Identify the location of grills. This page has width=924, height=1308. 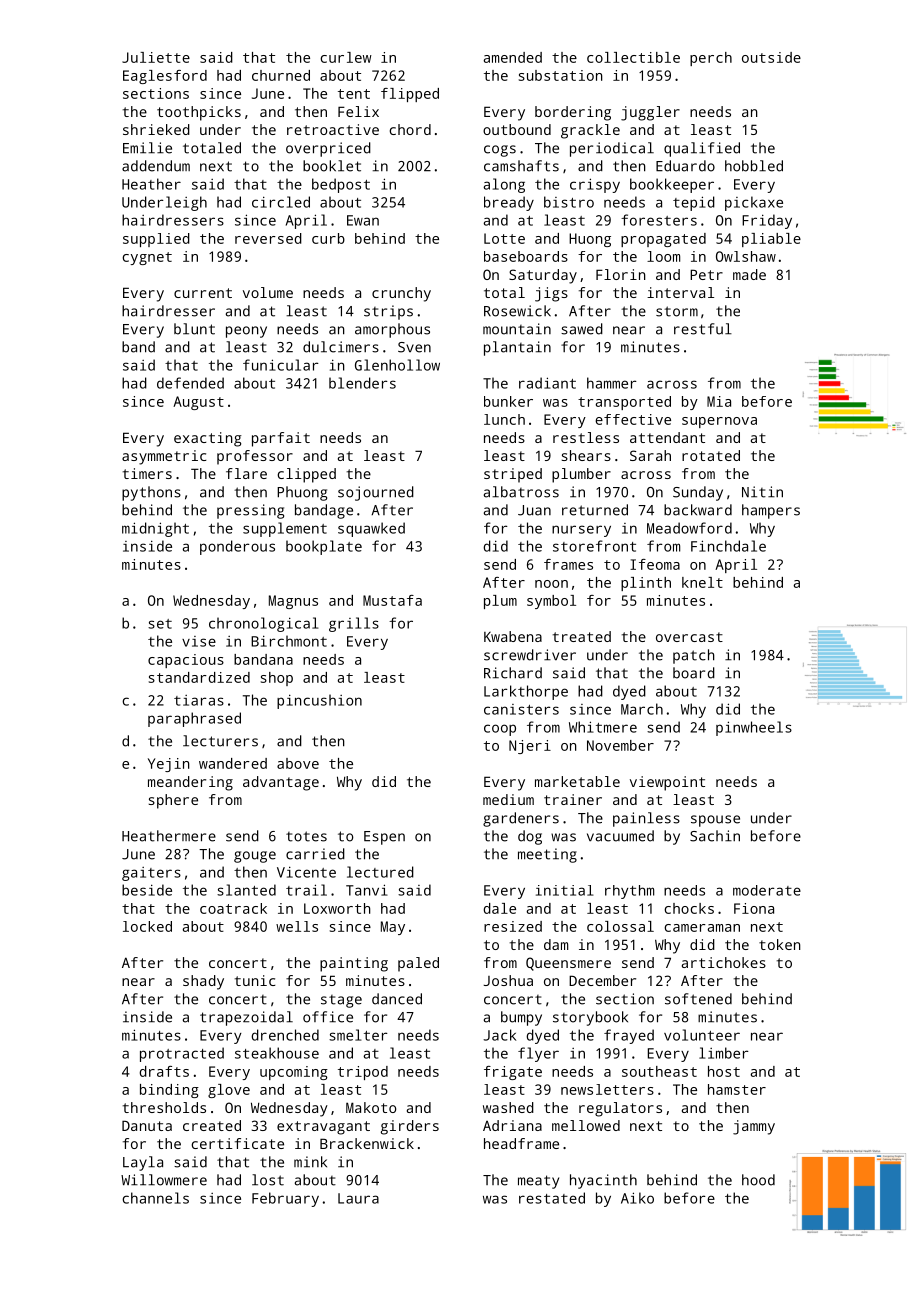
(354, 624).
